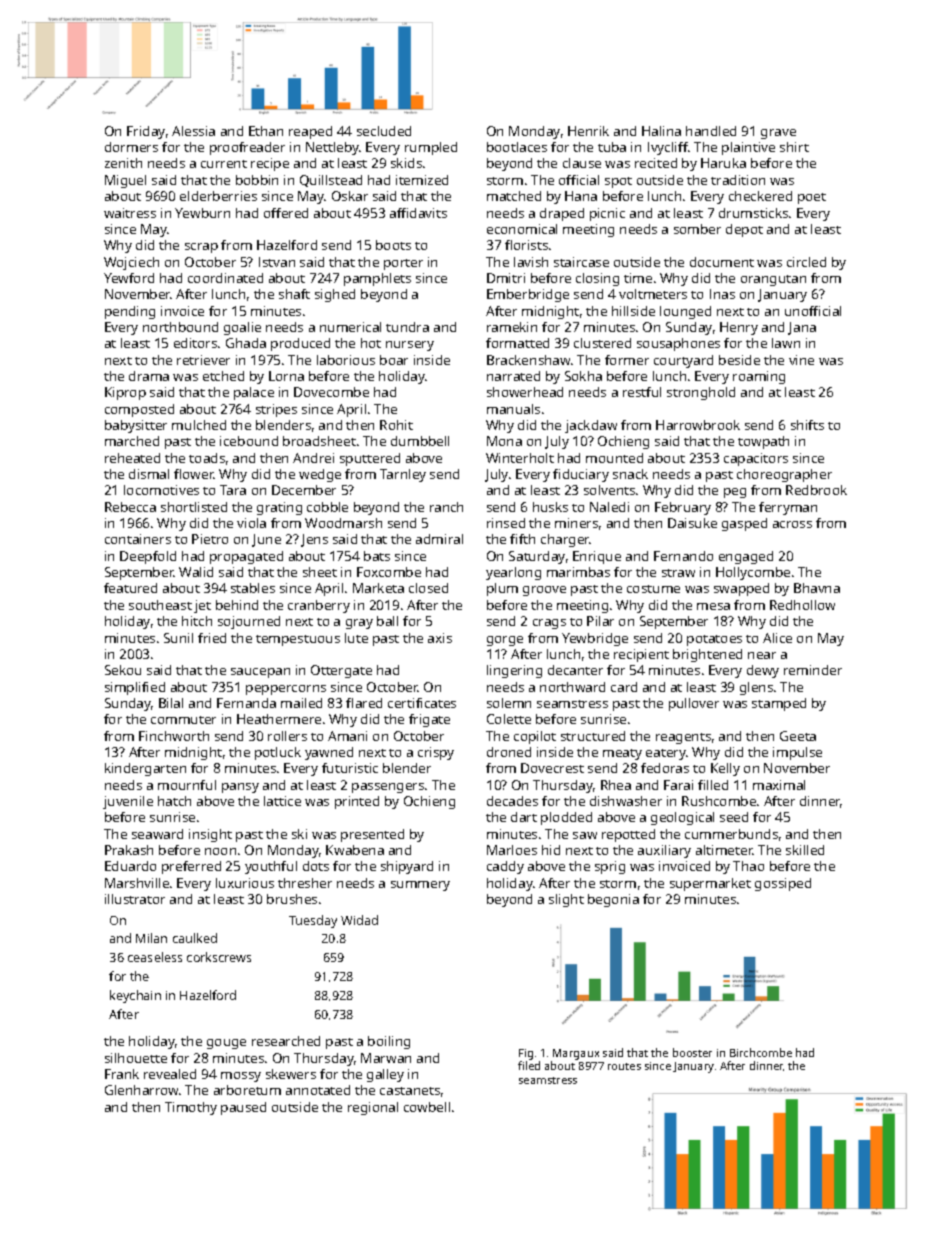 This page has height=1233, width=952. Describe the element at coordinates (505, 867) in the page. I see `caddy` at that location.
